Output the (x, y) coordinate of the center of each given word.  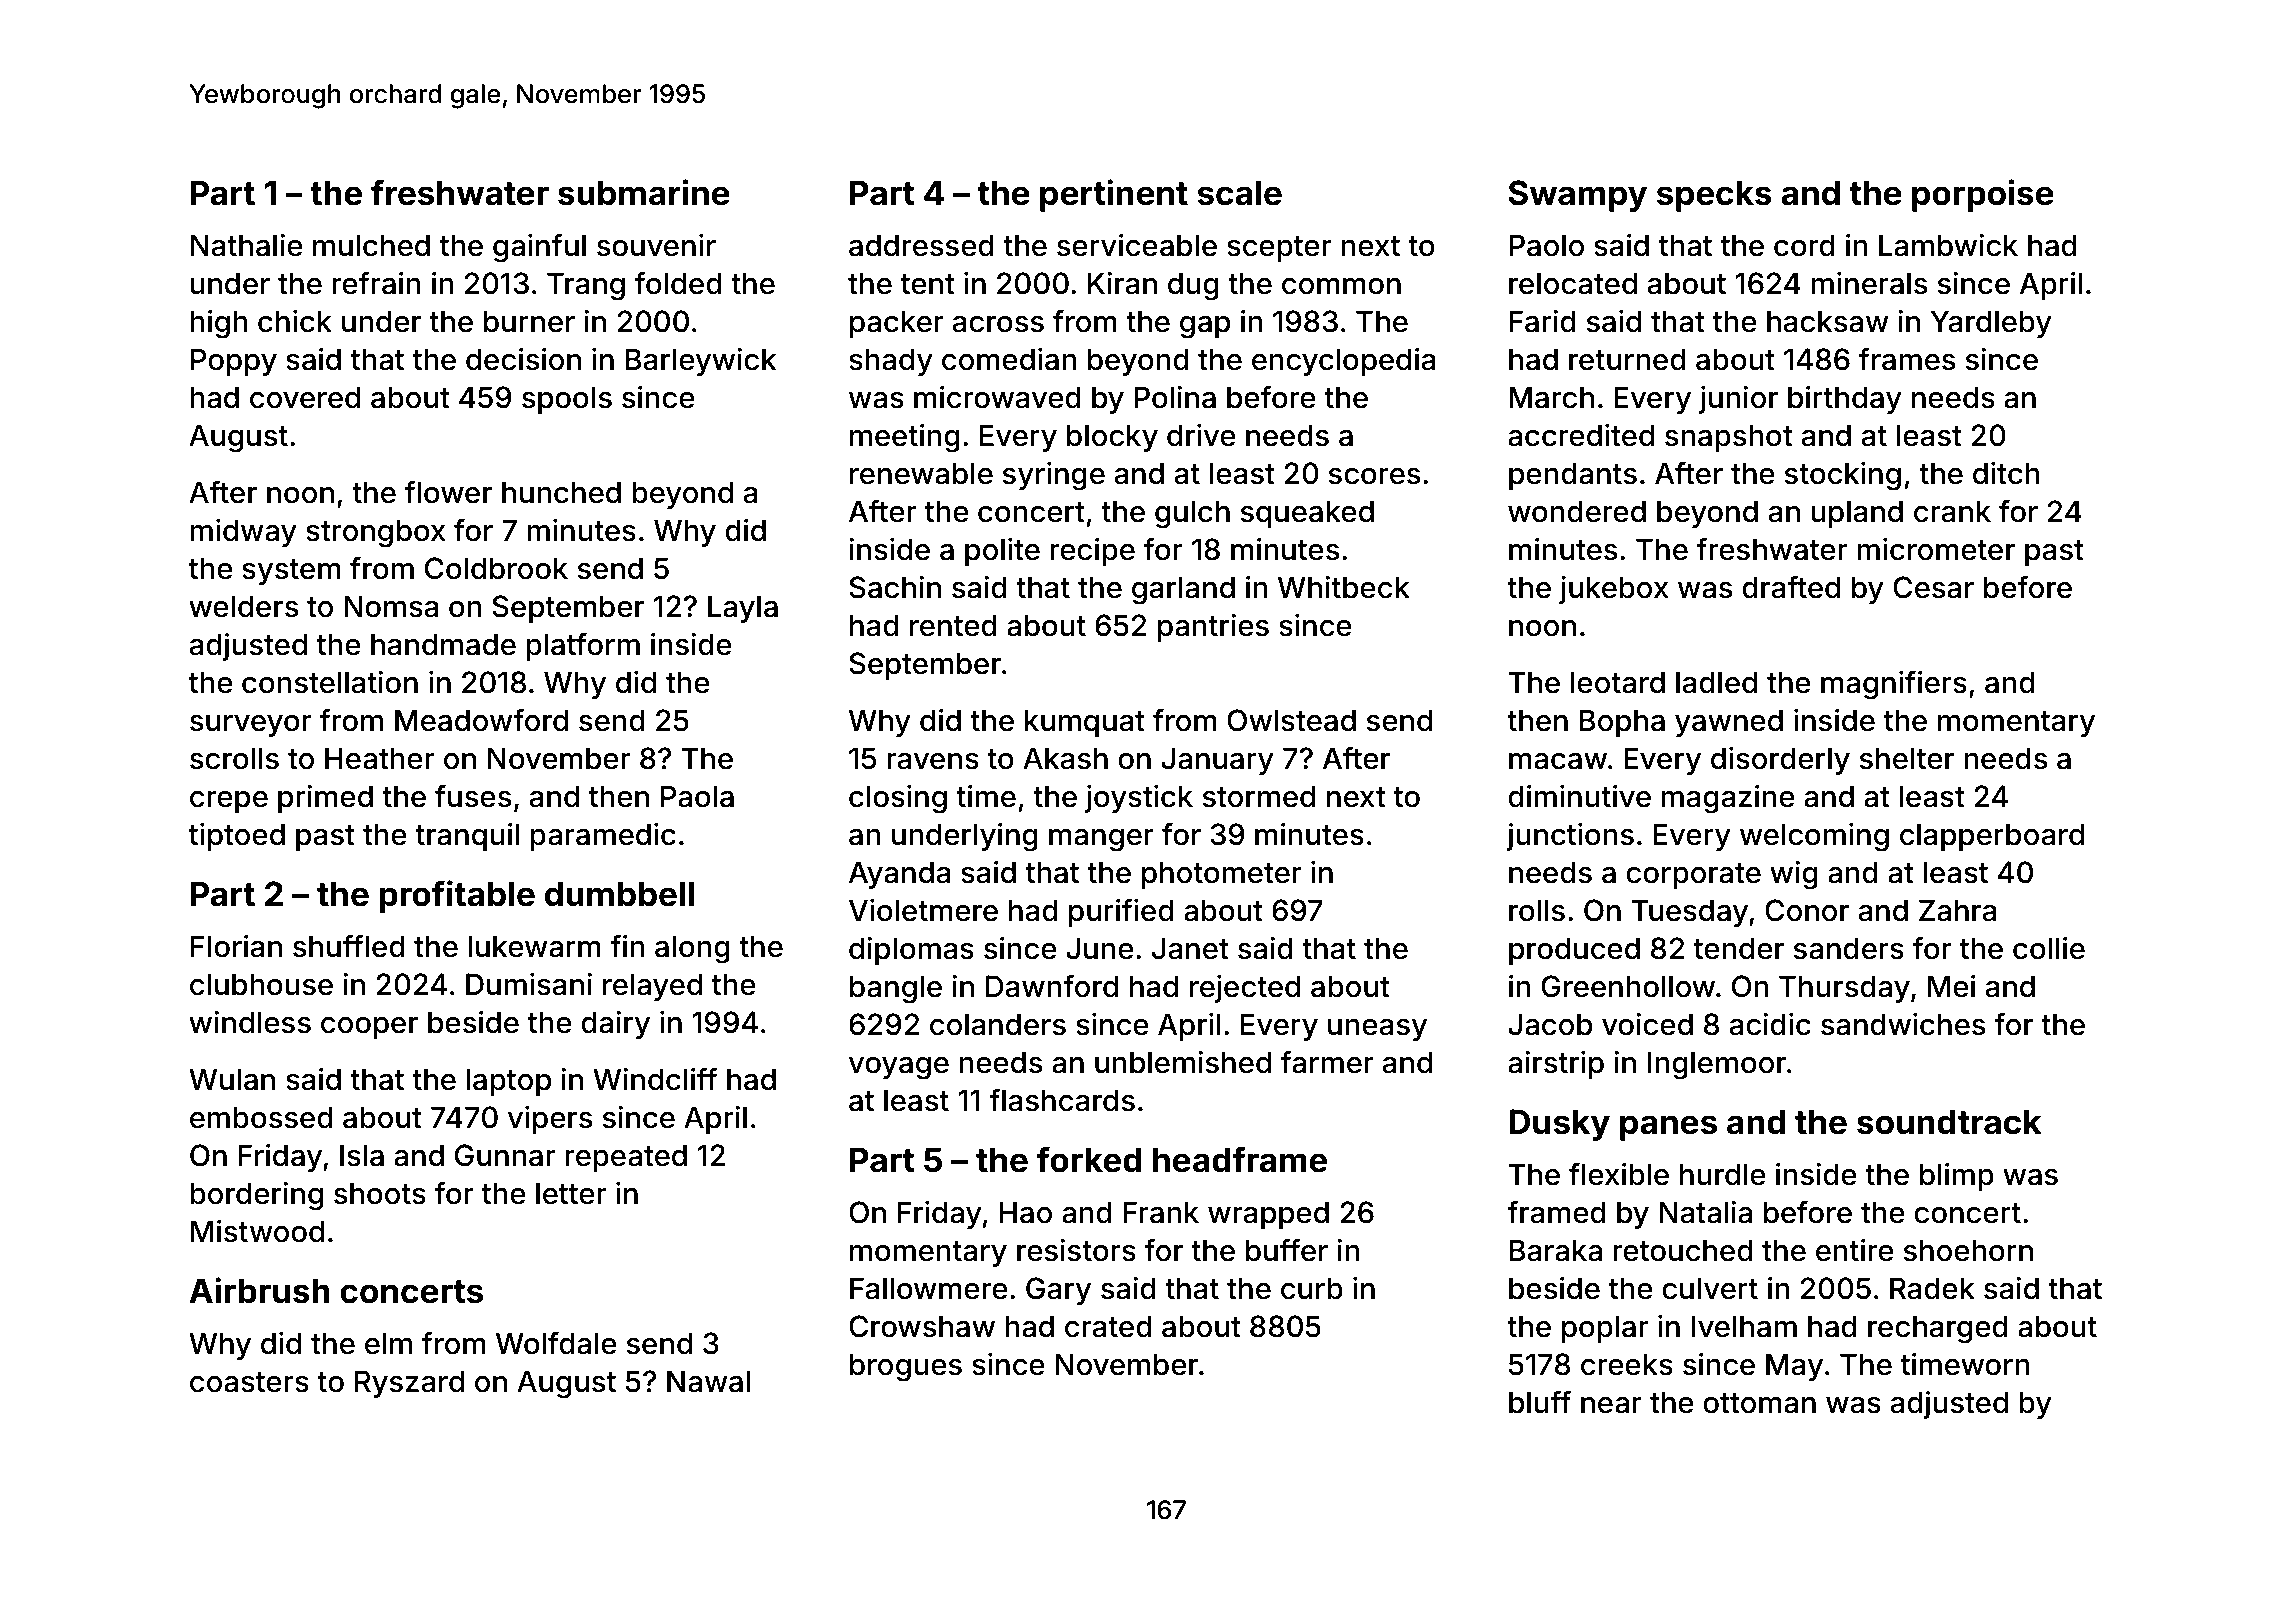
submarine (644, 192)
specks (1714, 196)
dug (1193, 286)
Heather (380, 758)
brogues (906, 1367)
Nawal (708, 1381)
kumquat (1085, 723)
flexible (1619, 1174)
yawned (1729, 723)
